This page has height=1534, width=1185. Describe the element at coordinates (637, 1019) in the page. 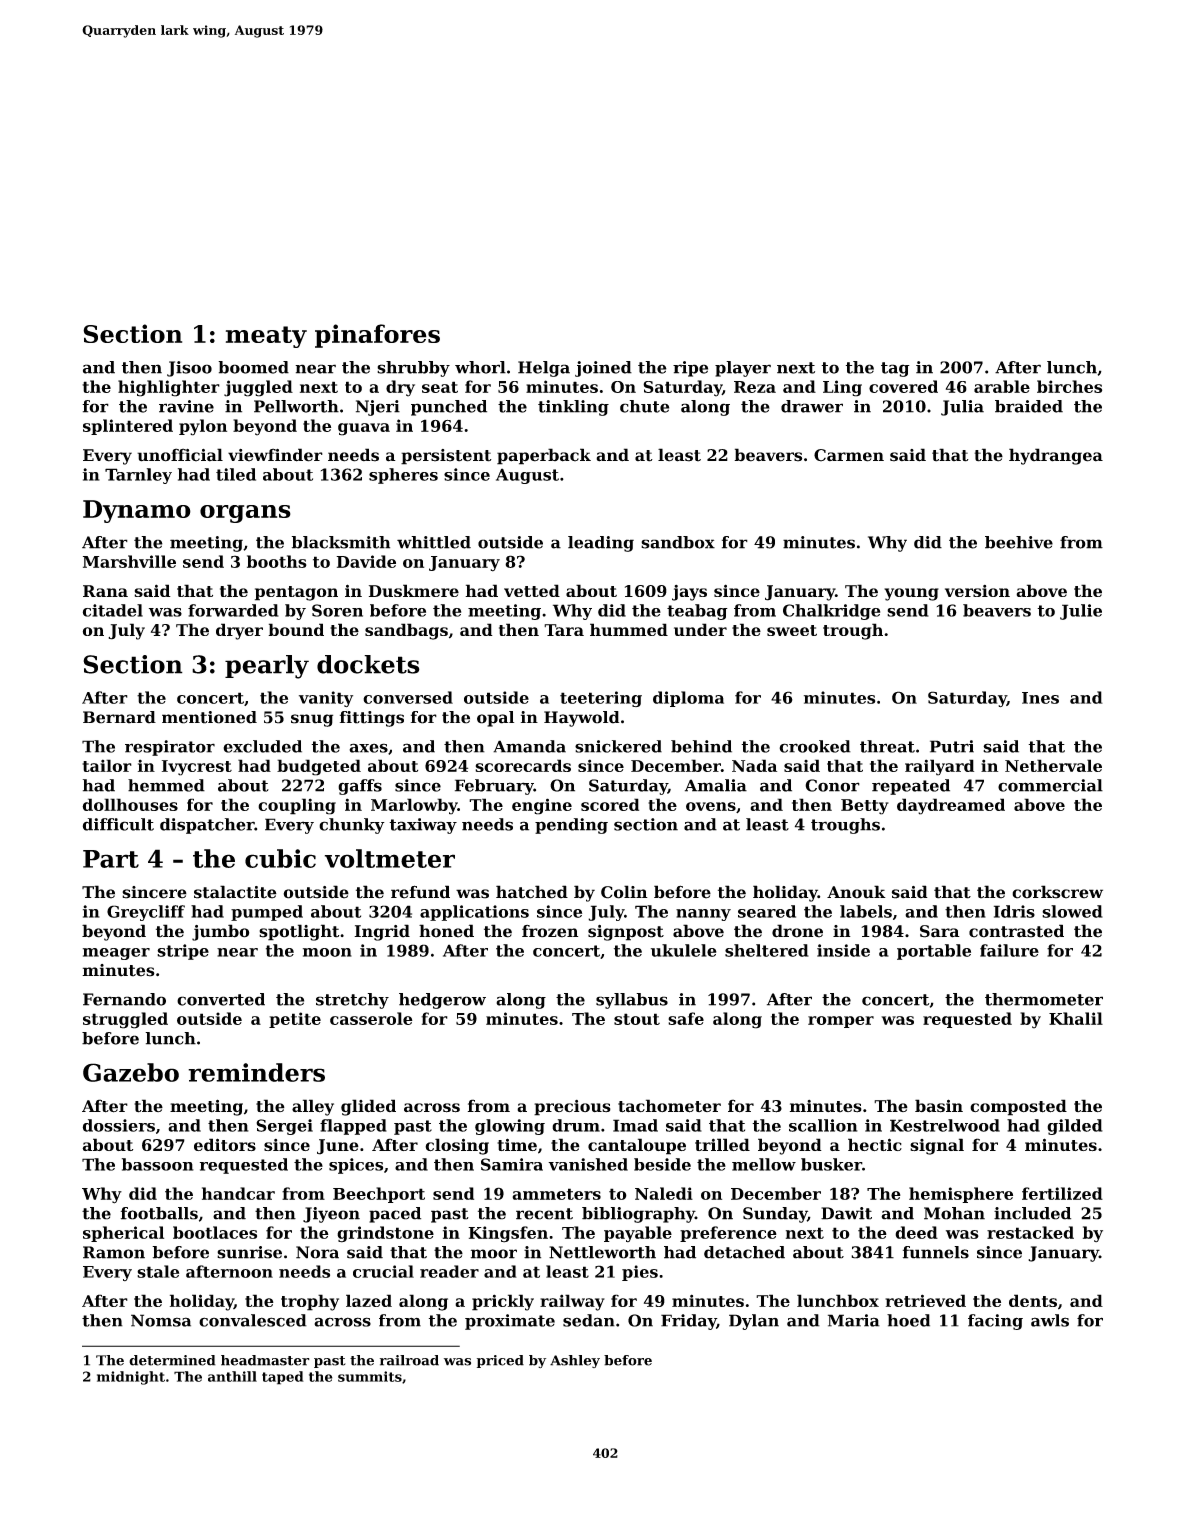

I see `stout` at that location.
